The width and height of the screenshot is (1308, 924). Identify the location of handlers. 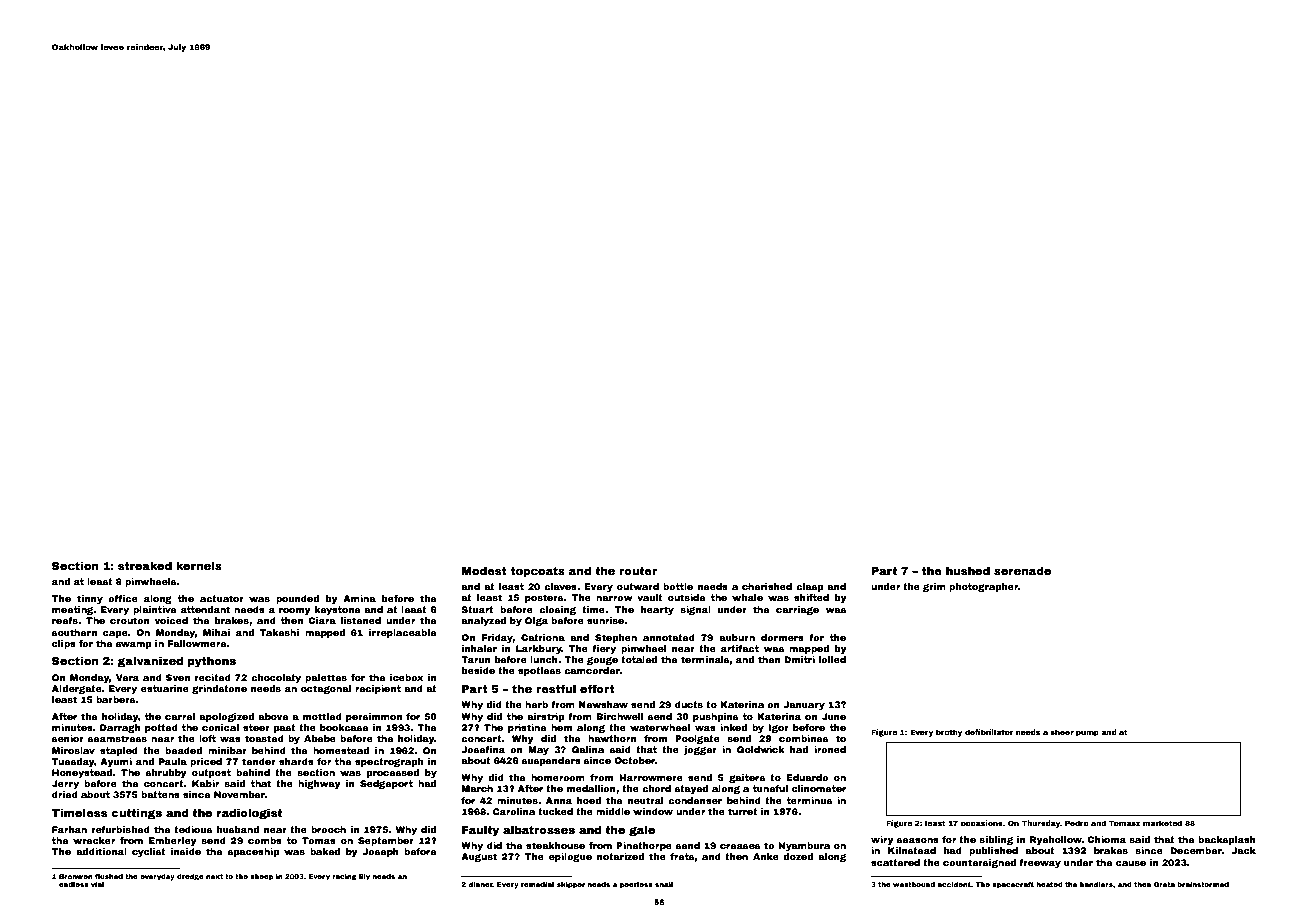
(1096, 884).
